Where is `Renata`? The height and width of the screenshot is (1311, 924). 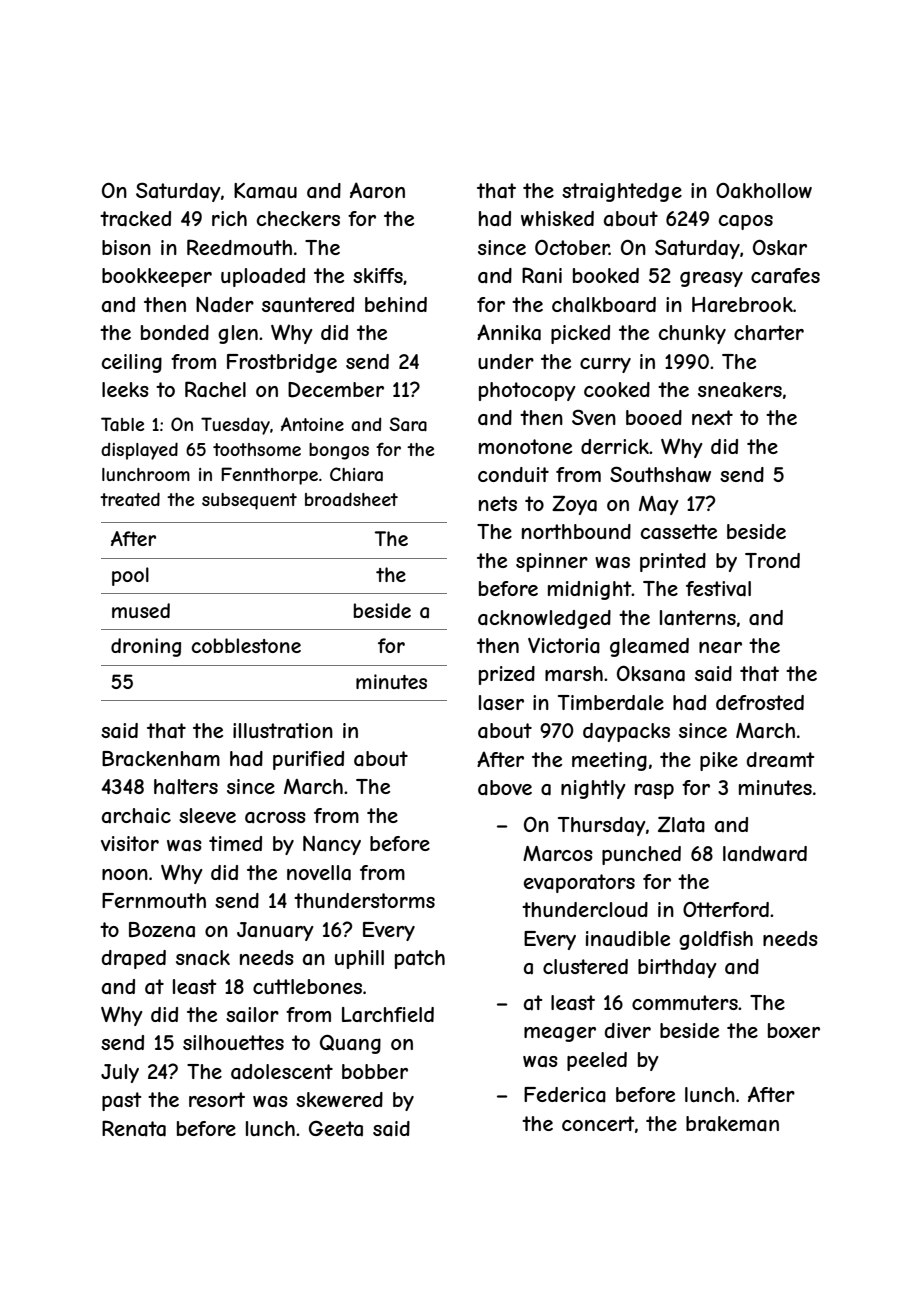 Renata is located at coordinates (134, 1128).
